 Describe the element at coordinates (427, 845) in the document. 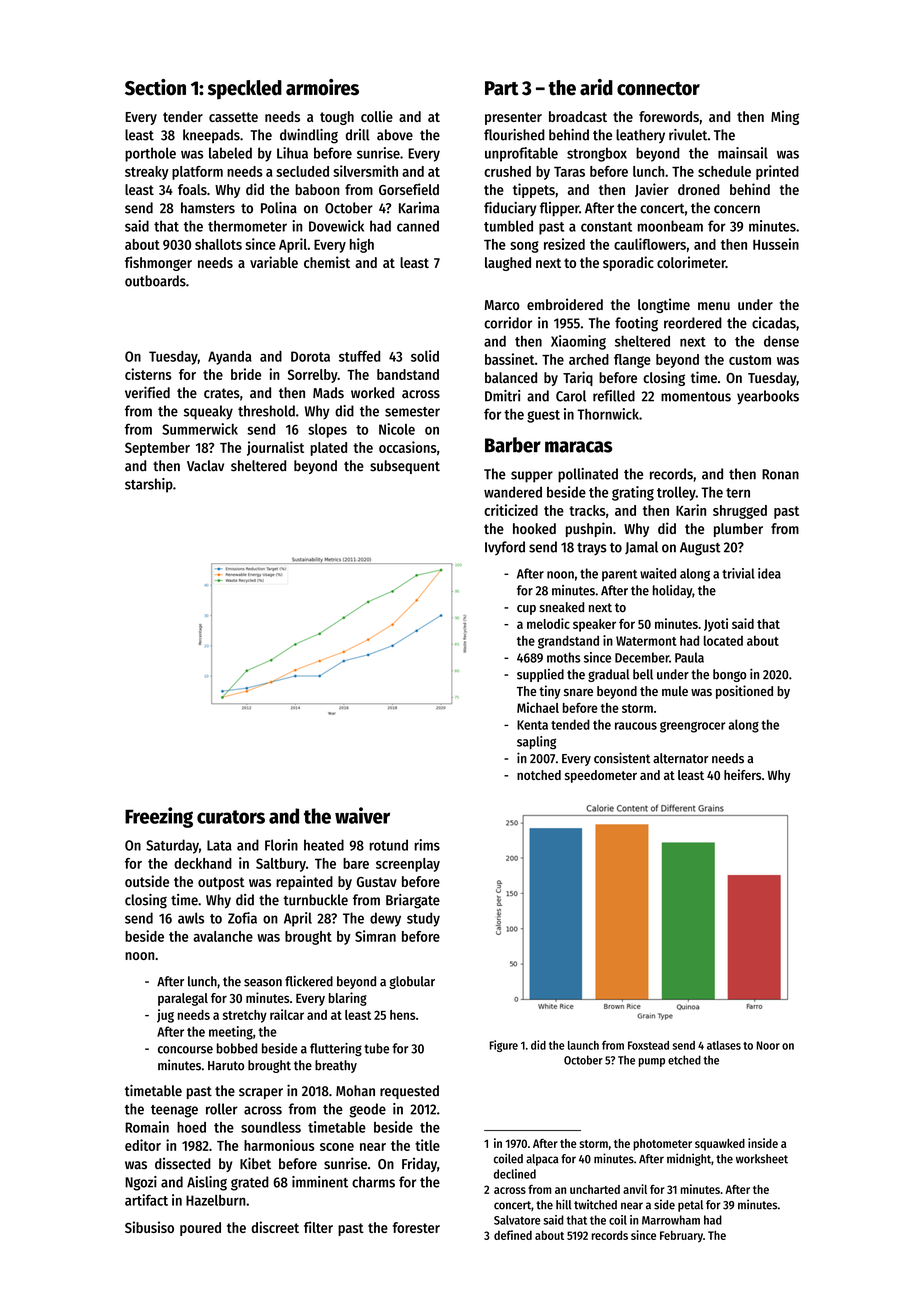

I see `rims` at that location.
